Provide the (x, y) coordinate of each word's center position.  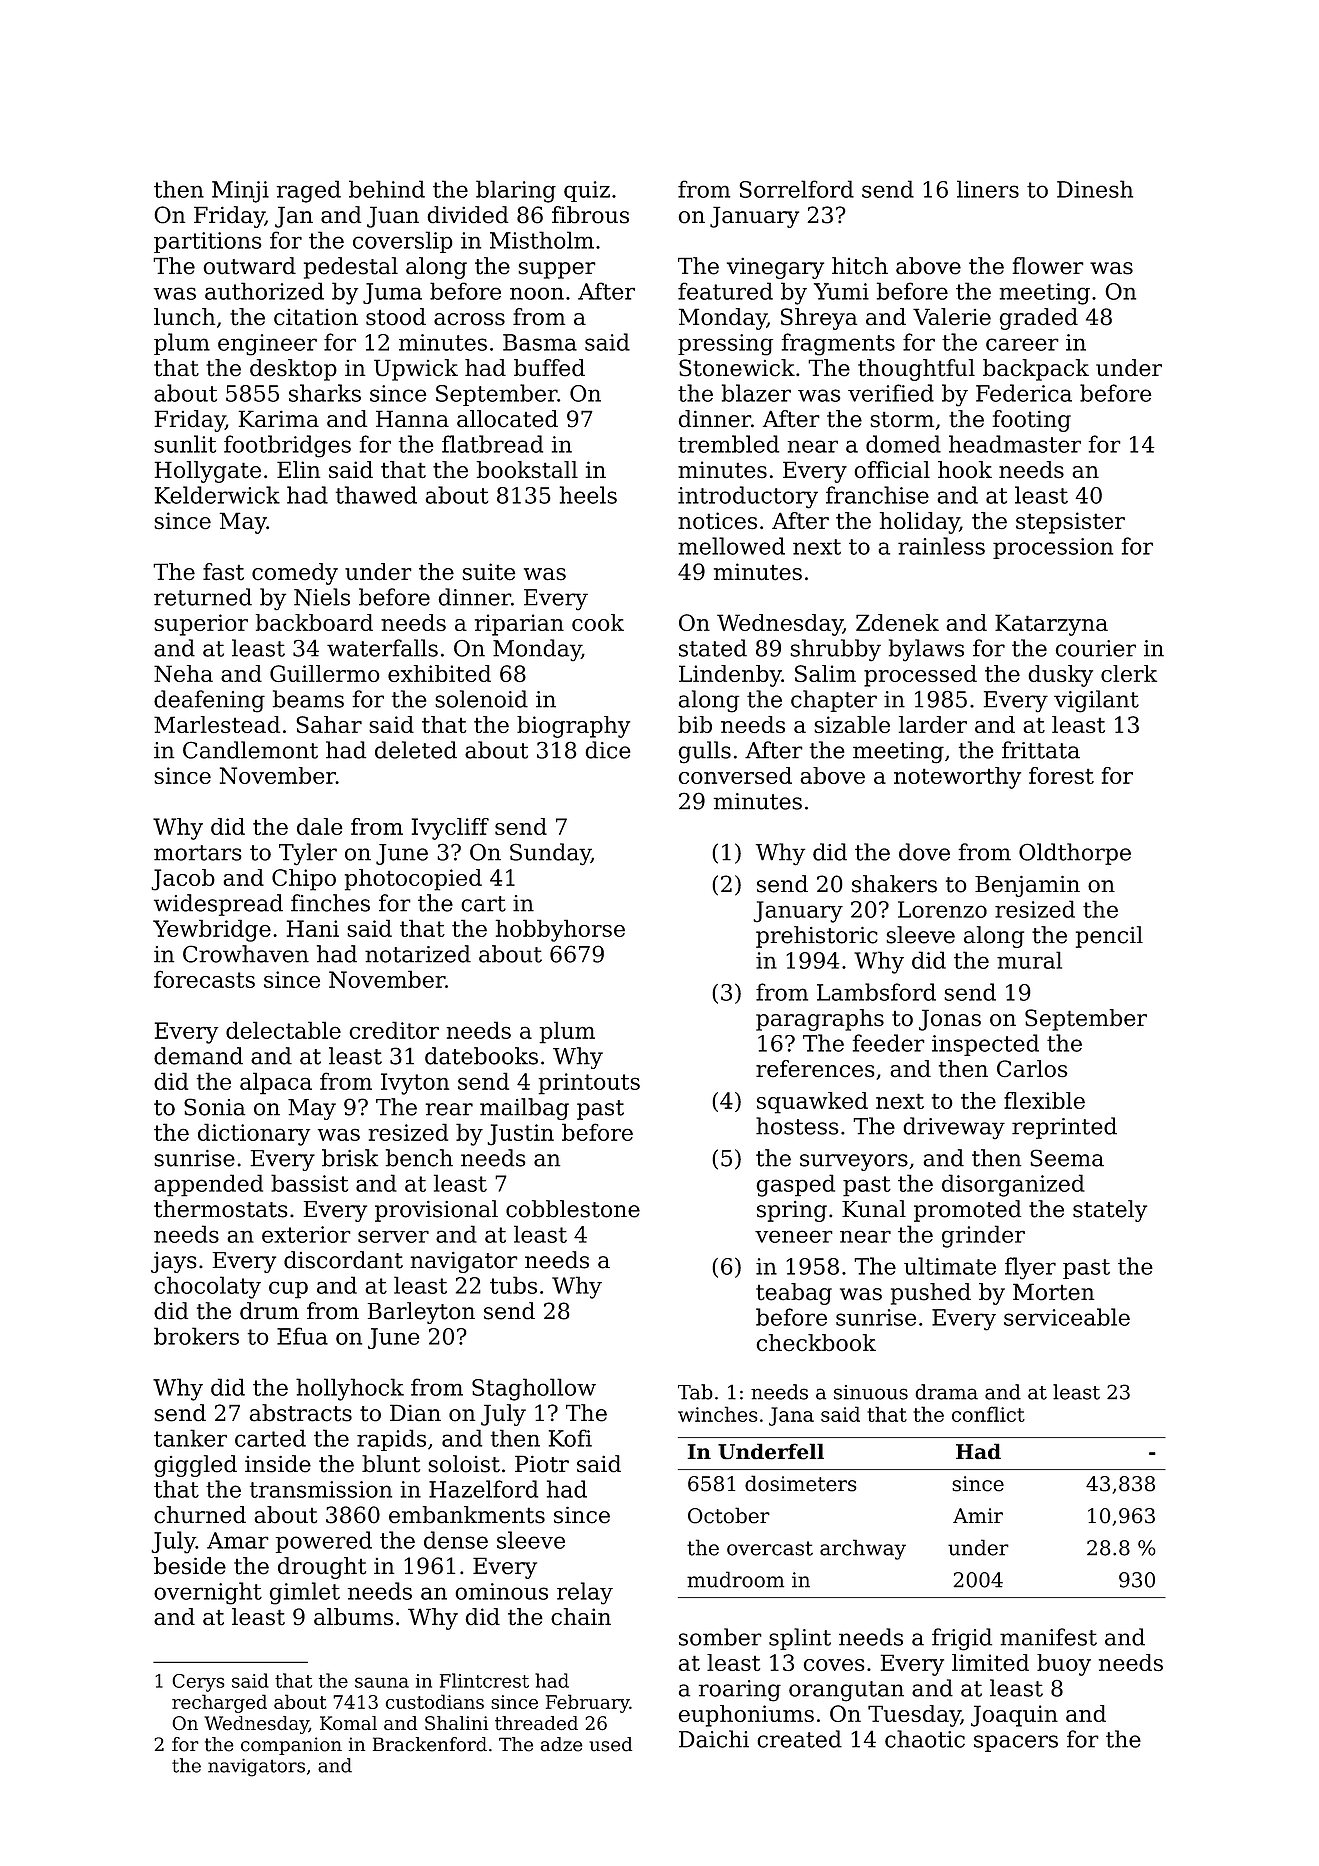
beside (190, 1566)
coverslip (403, 242)
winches (717, 1414)
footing (1031, 421)
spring (792, 1211)
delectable (283, 1030)
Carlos (1032, 1069)
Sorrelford (796, 189)
